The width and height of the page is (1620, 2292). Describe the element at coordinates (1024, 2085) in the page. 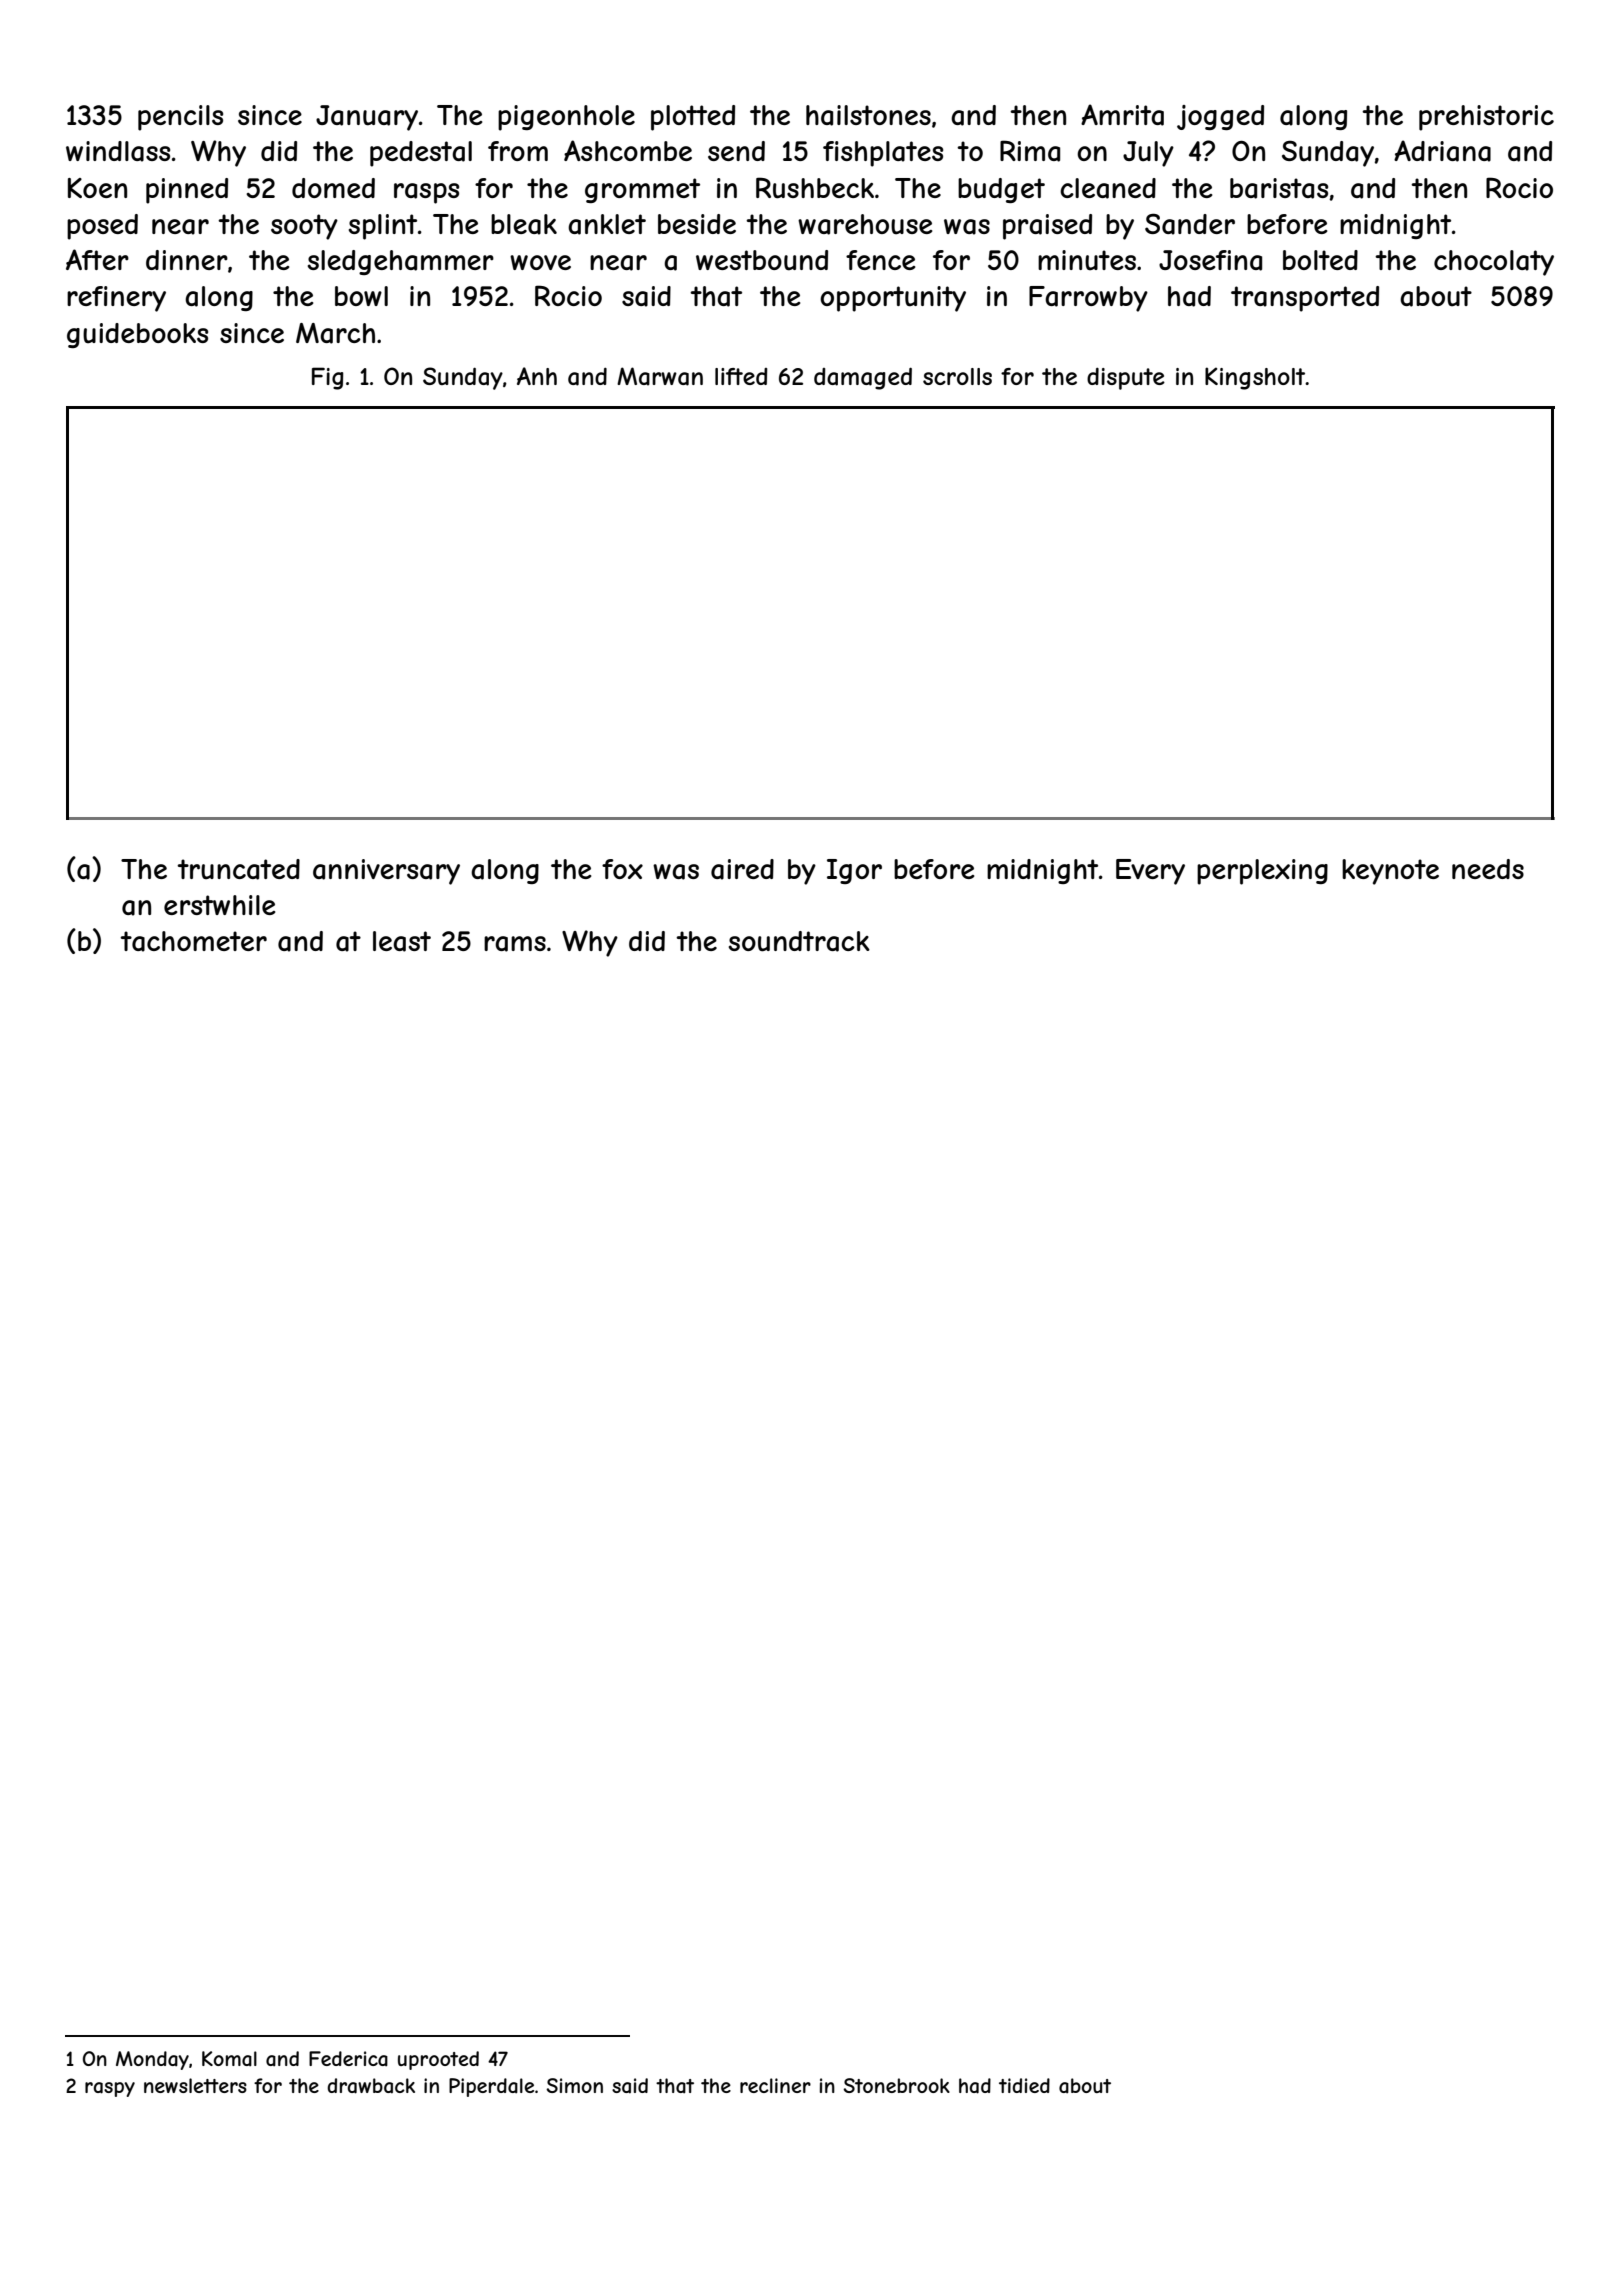

I see `tidied` at that location.
